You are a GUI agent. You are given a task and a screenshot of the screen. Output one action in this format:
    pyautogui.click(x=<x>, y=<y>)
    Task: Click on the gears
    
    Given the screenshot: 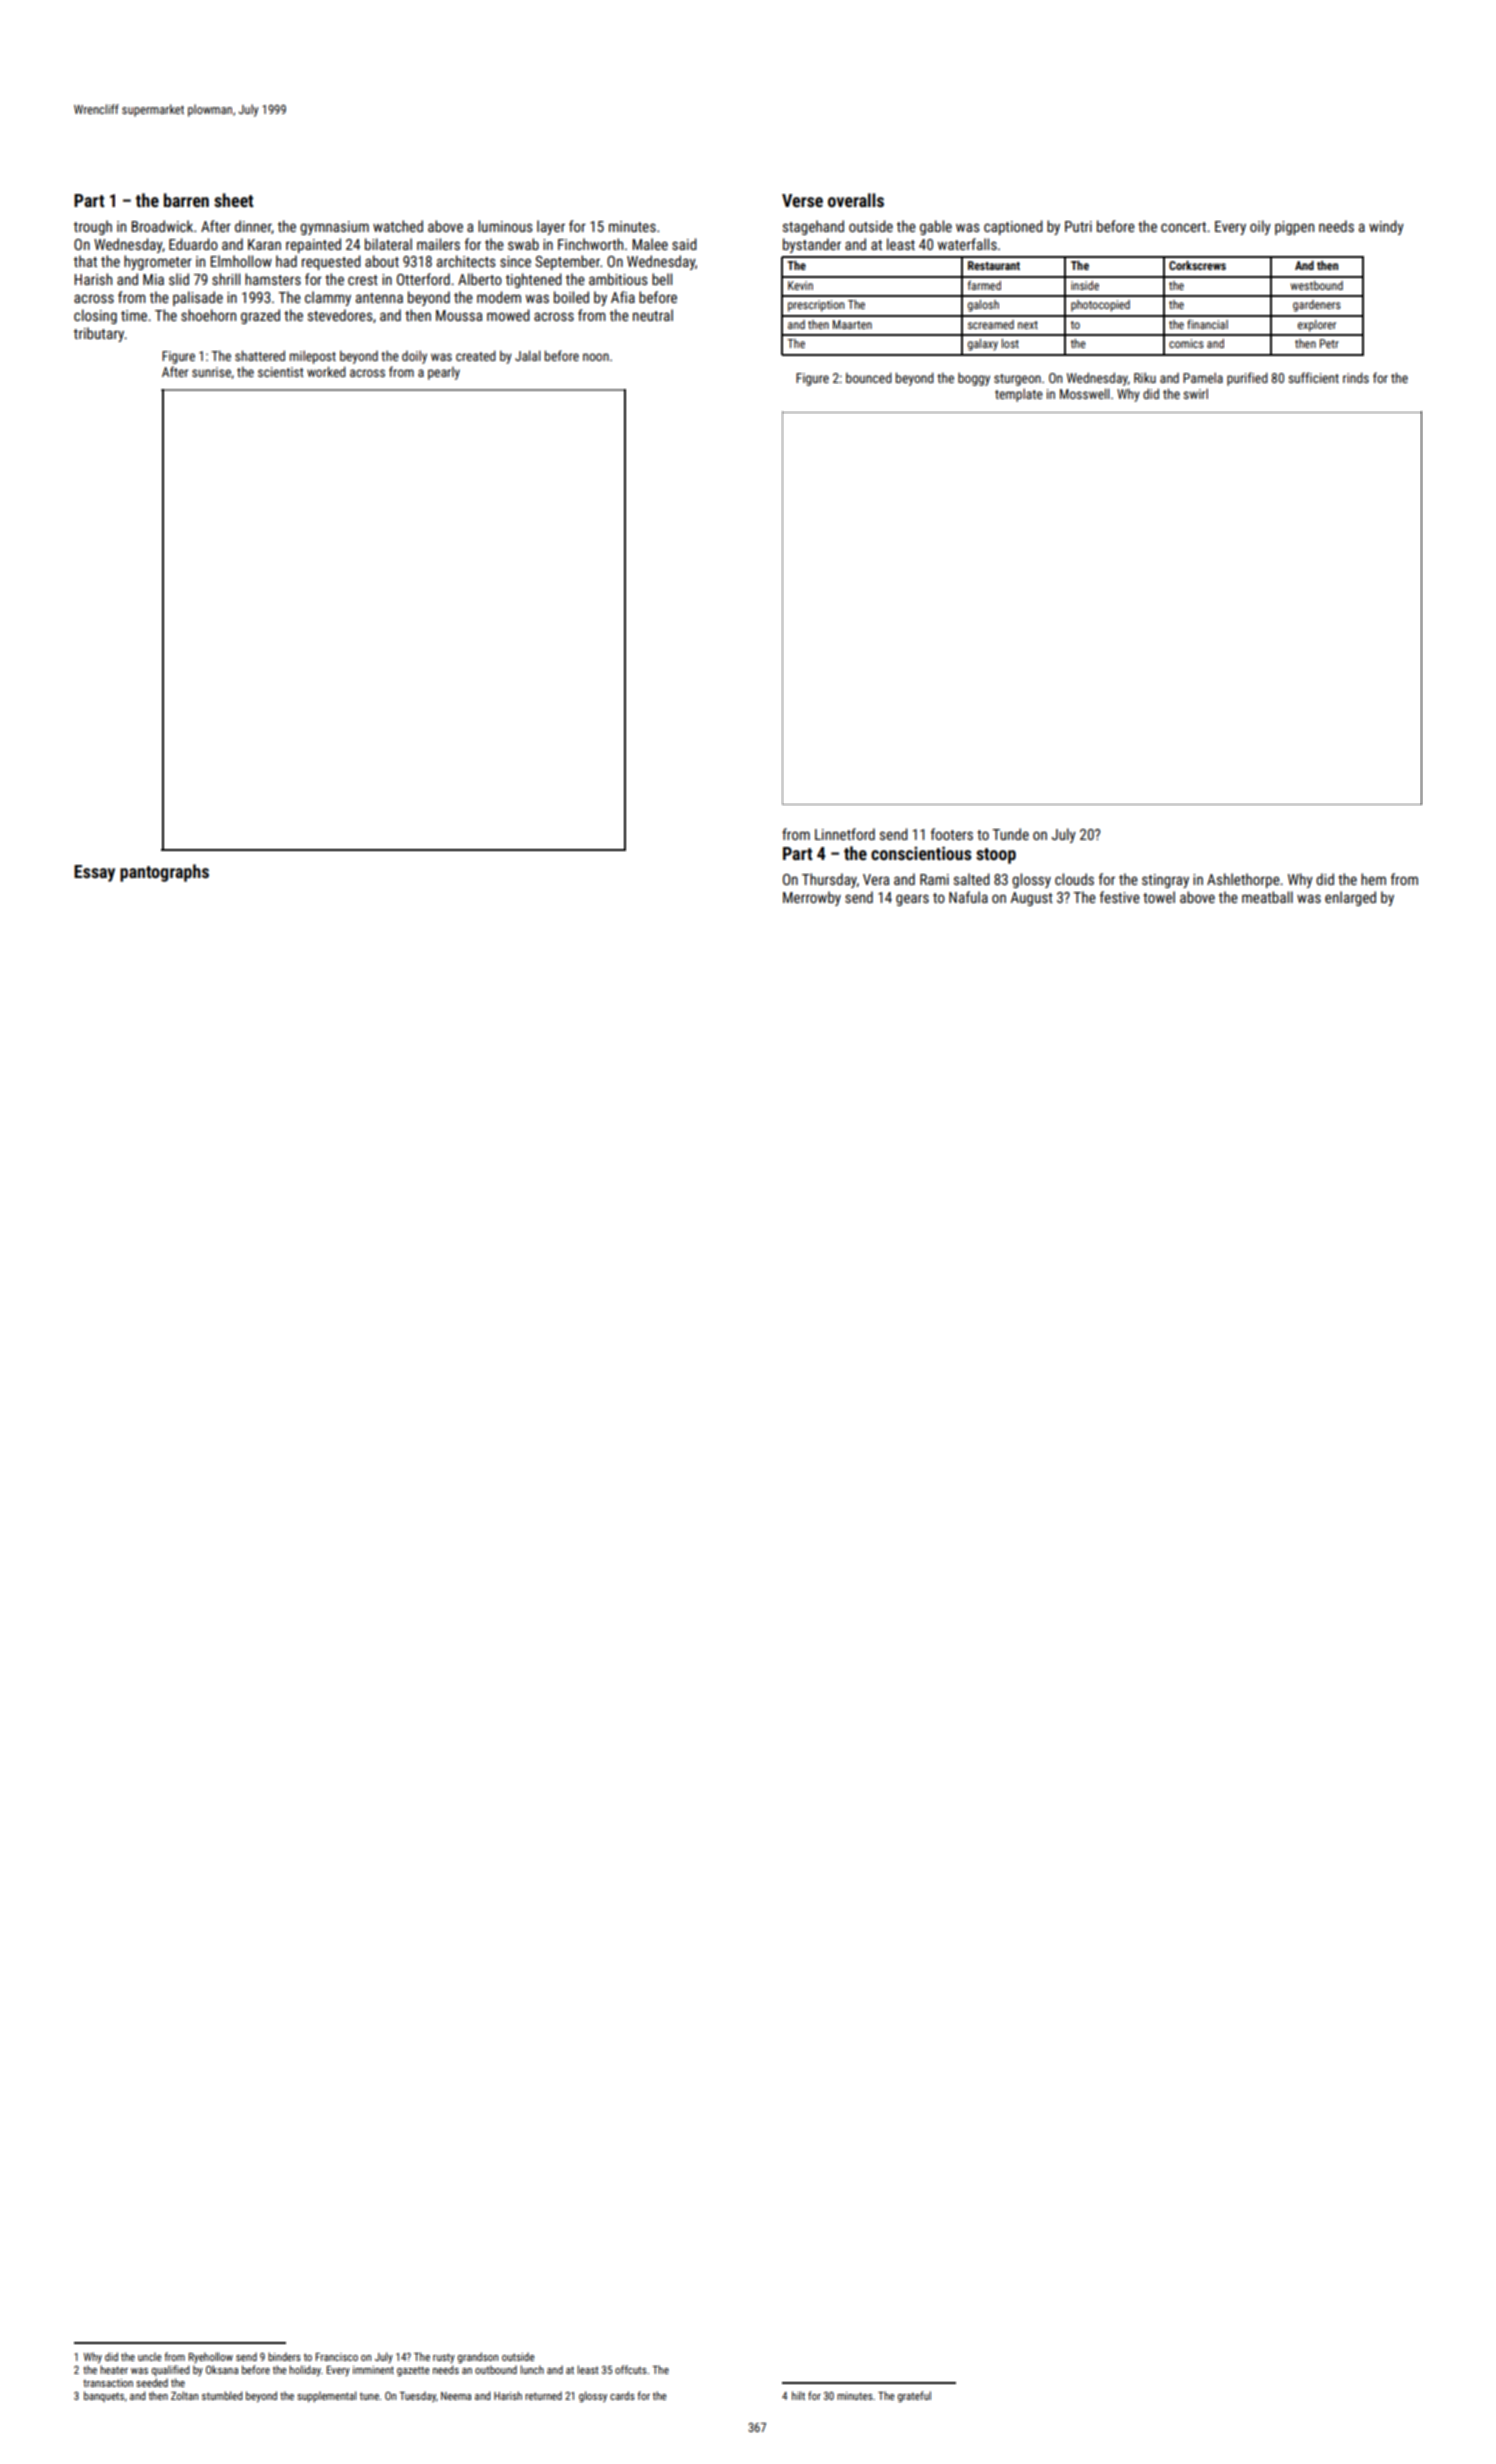 What is the action you would take?
    pyautogui.click(x=912, y=900)
